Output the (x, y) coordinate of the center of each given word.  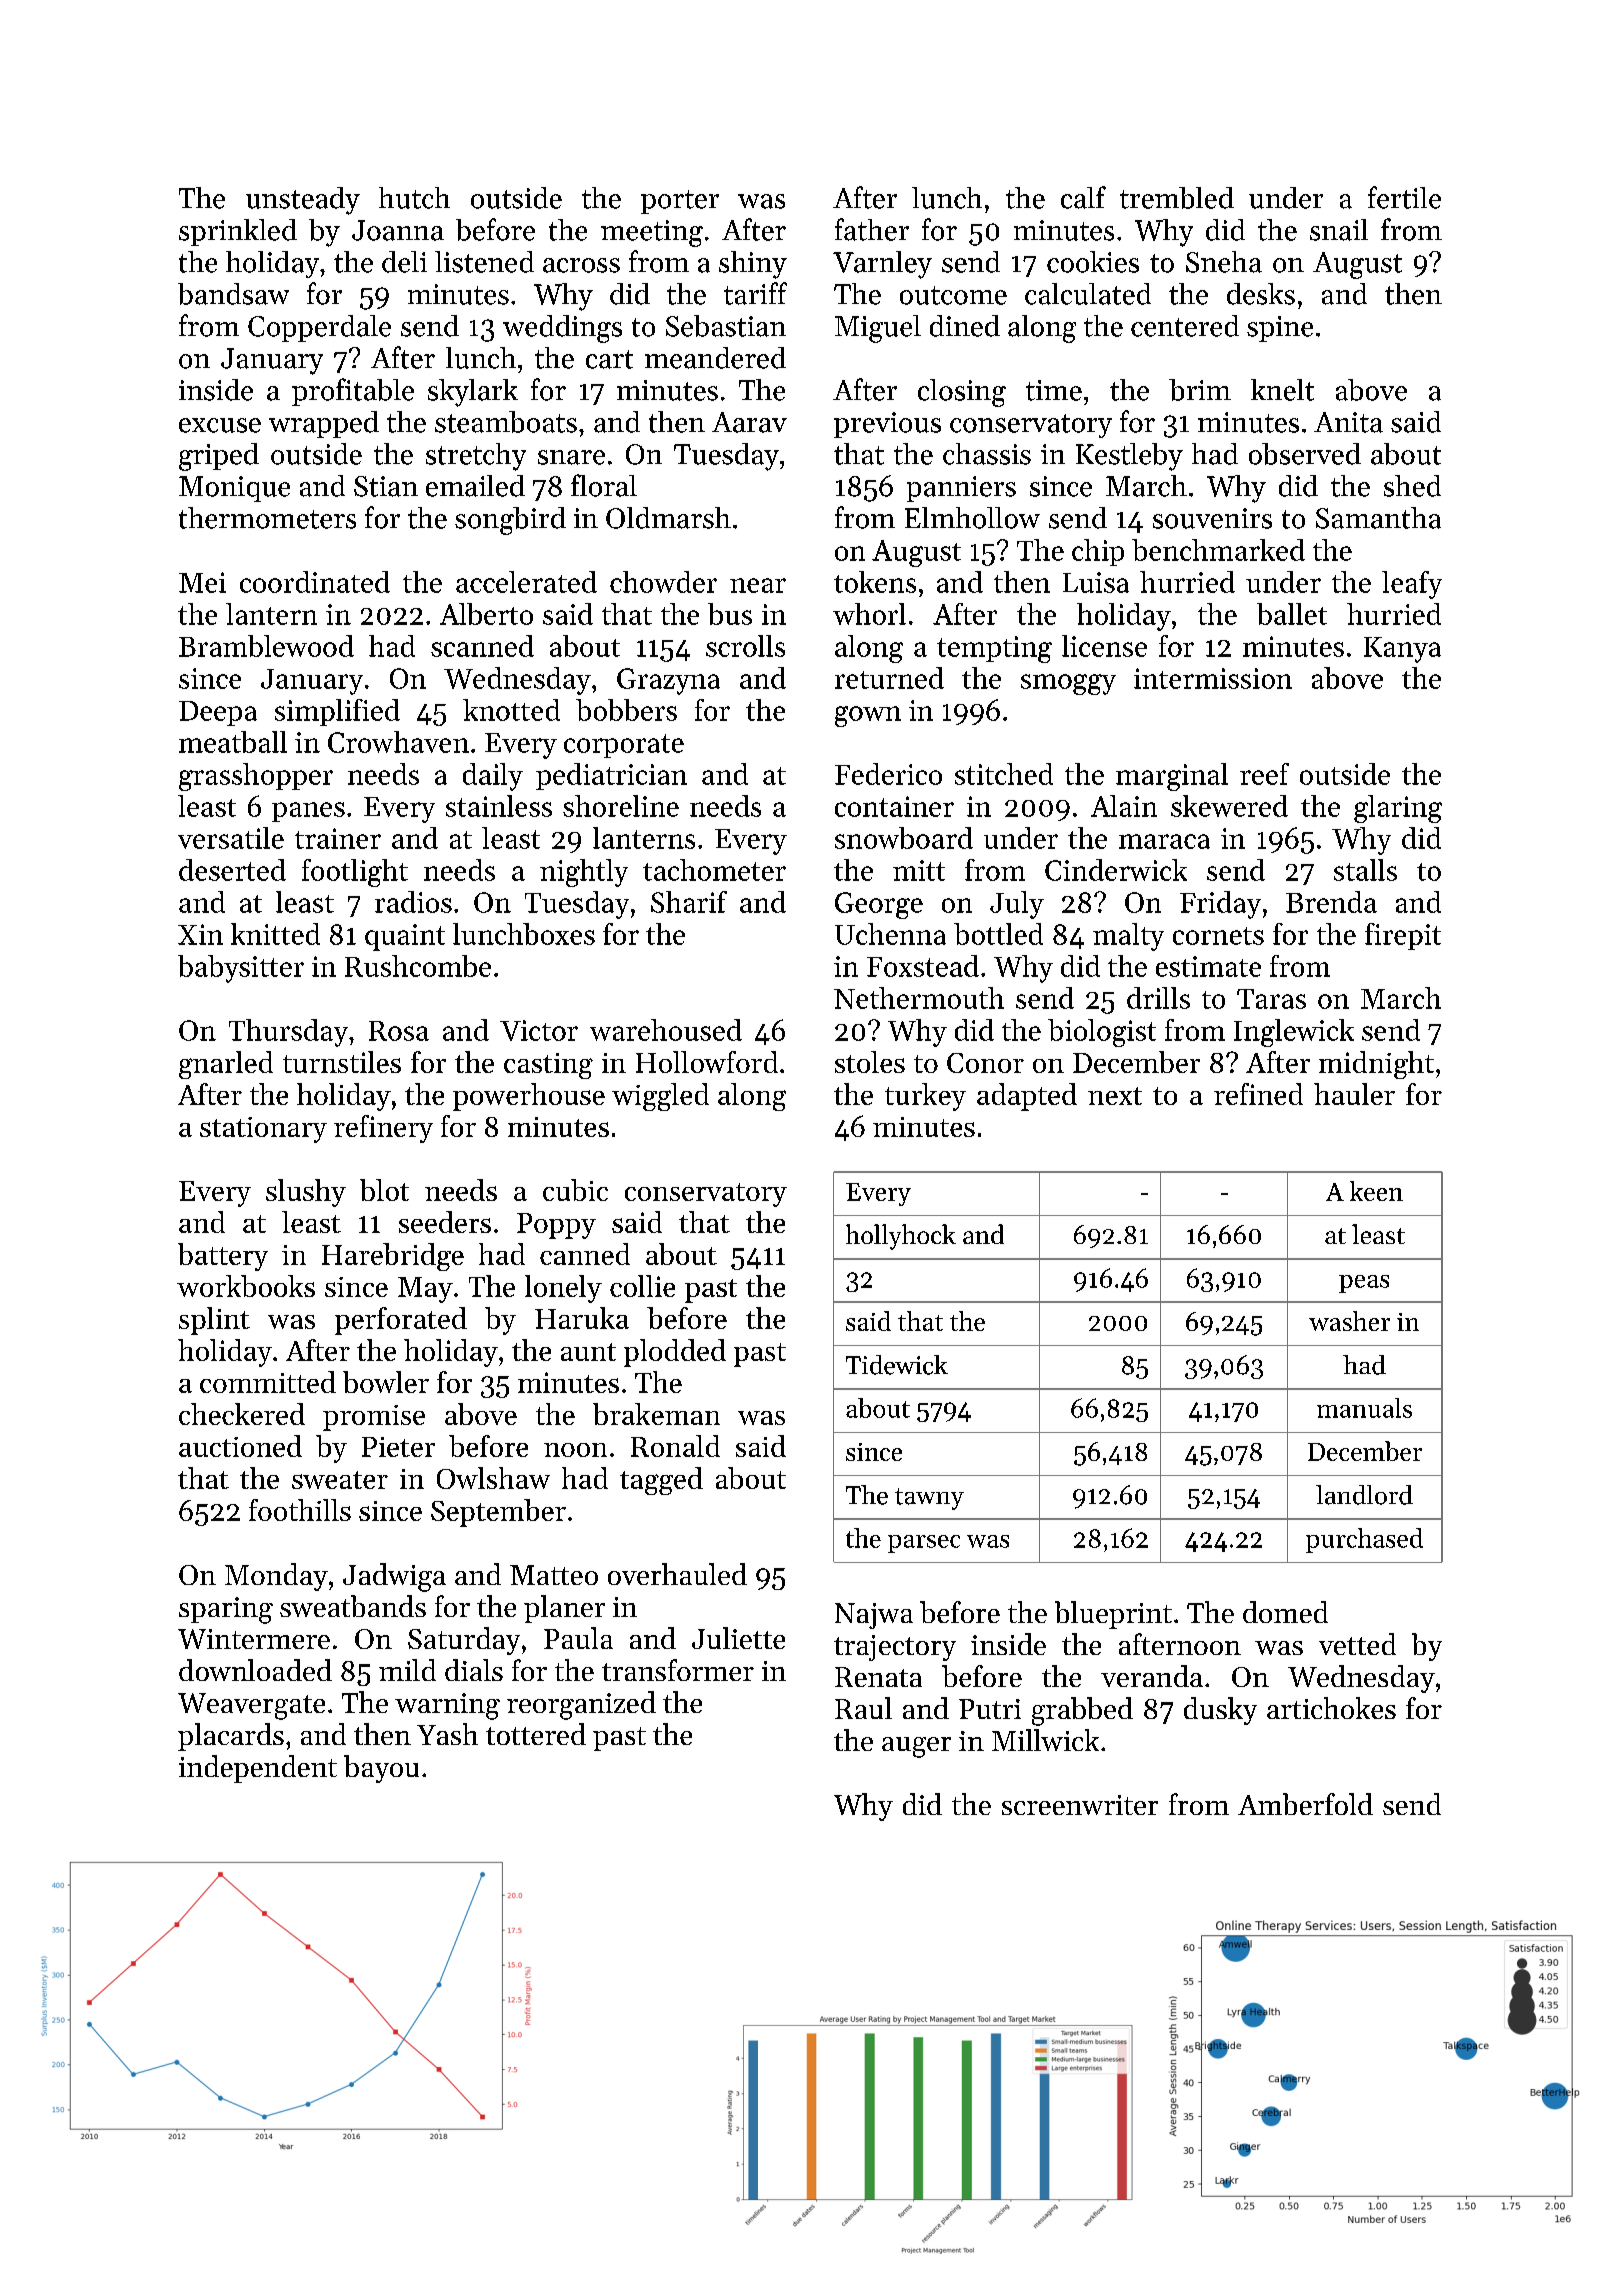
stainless (499, 806)
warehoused (666, 1030)
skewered (1229, 806)
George (879, 905)
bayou (381, 1769)
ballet (1292, 614)
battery (223, 1257)
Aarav (749, 422)
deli (404, 262)
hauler (1354, 1094)
